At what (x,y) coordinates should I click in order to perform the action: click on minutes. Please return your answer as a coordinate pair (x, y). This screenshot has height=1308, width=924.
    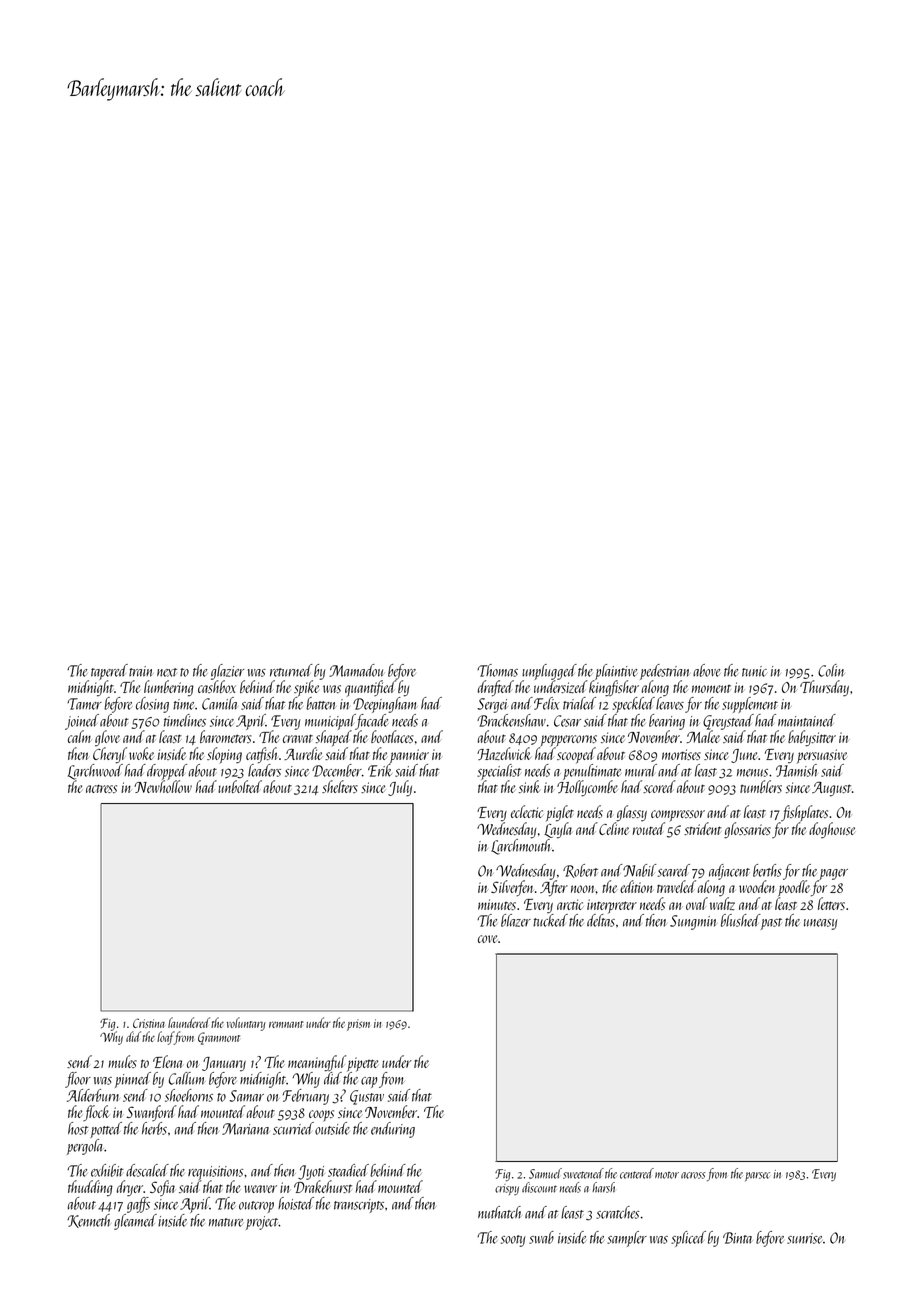
    Looking at the image, I should click on (497, 904).
